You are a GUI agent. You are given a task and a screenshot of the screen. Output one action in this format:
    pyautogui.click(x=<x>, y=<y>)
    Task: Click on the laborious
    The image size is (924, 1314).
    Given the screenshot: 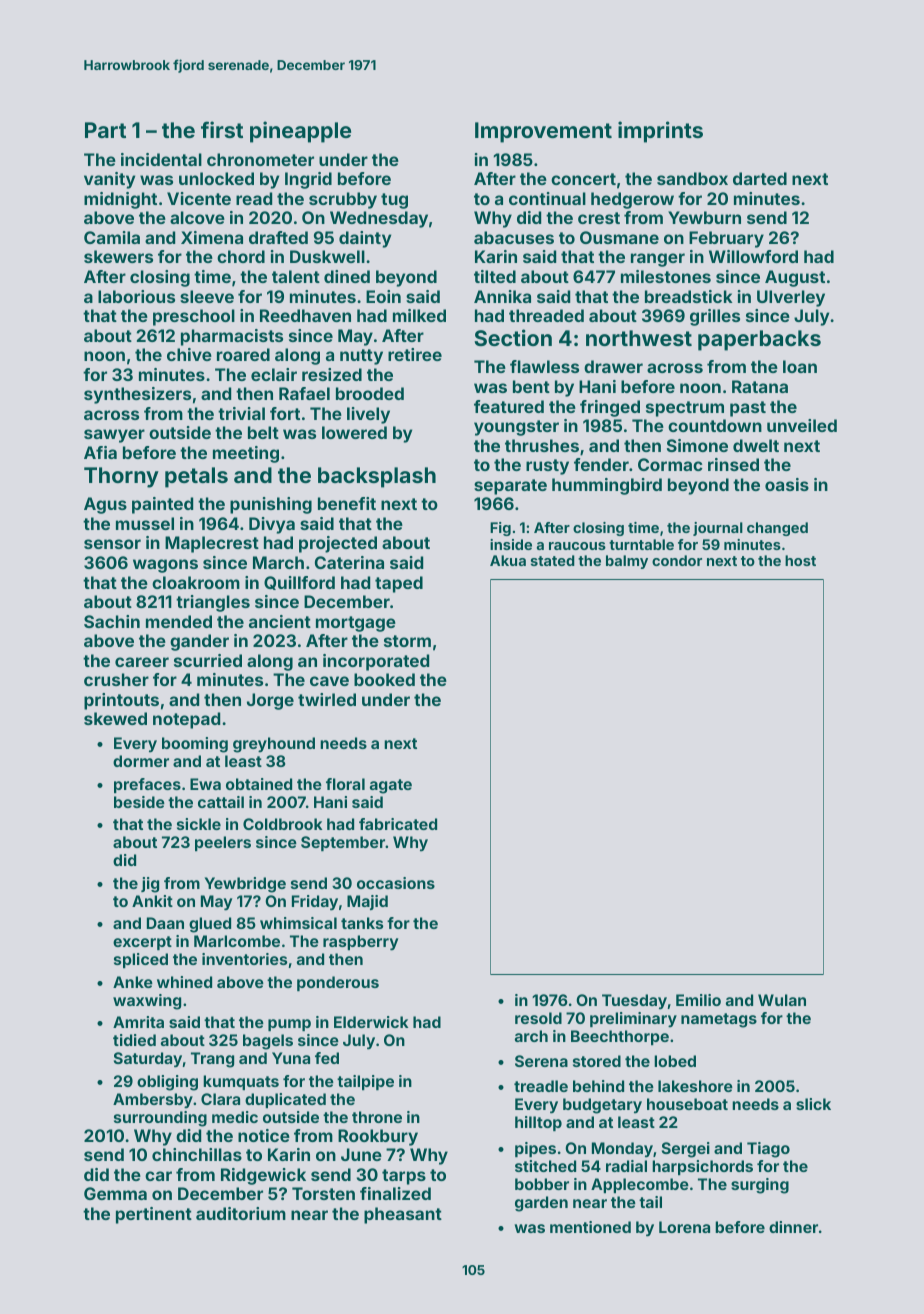 What is the action you would take?
    pyautogui.click(x=136, y=296)
